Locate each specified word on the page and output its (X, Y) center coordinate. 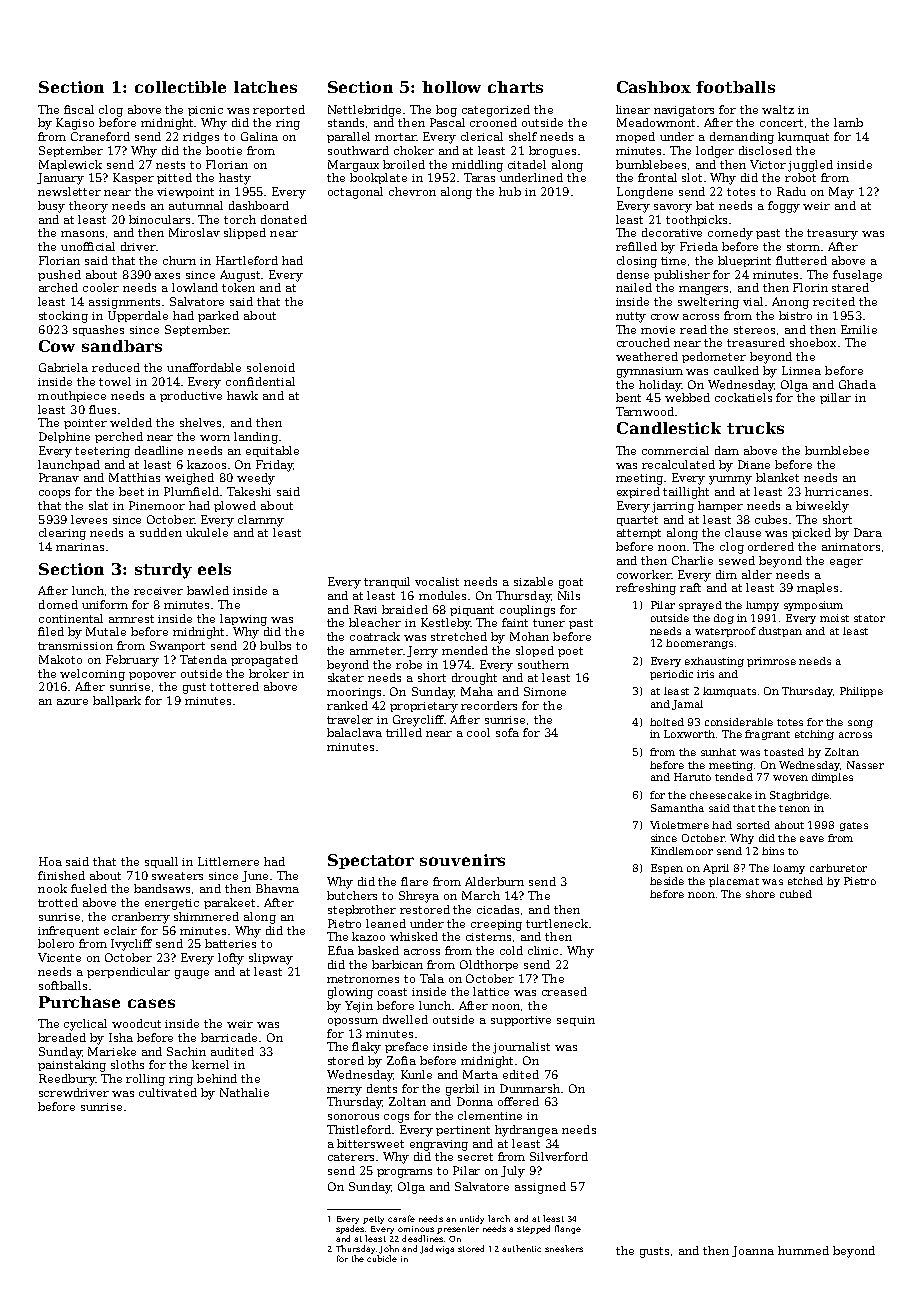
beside (667, 881)
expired (638, 492)
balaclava (354, 732)
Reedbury (67, 1080)
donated (284, 219)
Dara (868, 532)
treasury (832, 234)
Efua (341, 950)
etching (814, 735)
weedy (256, 479)
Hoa (50, 861)
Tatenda (203, 659)
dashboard (259, 205)
